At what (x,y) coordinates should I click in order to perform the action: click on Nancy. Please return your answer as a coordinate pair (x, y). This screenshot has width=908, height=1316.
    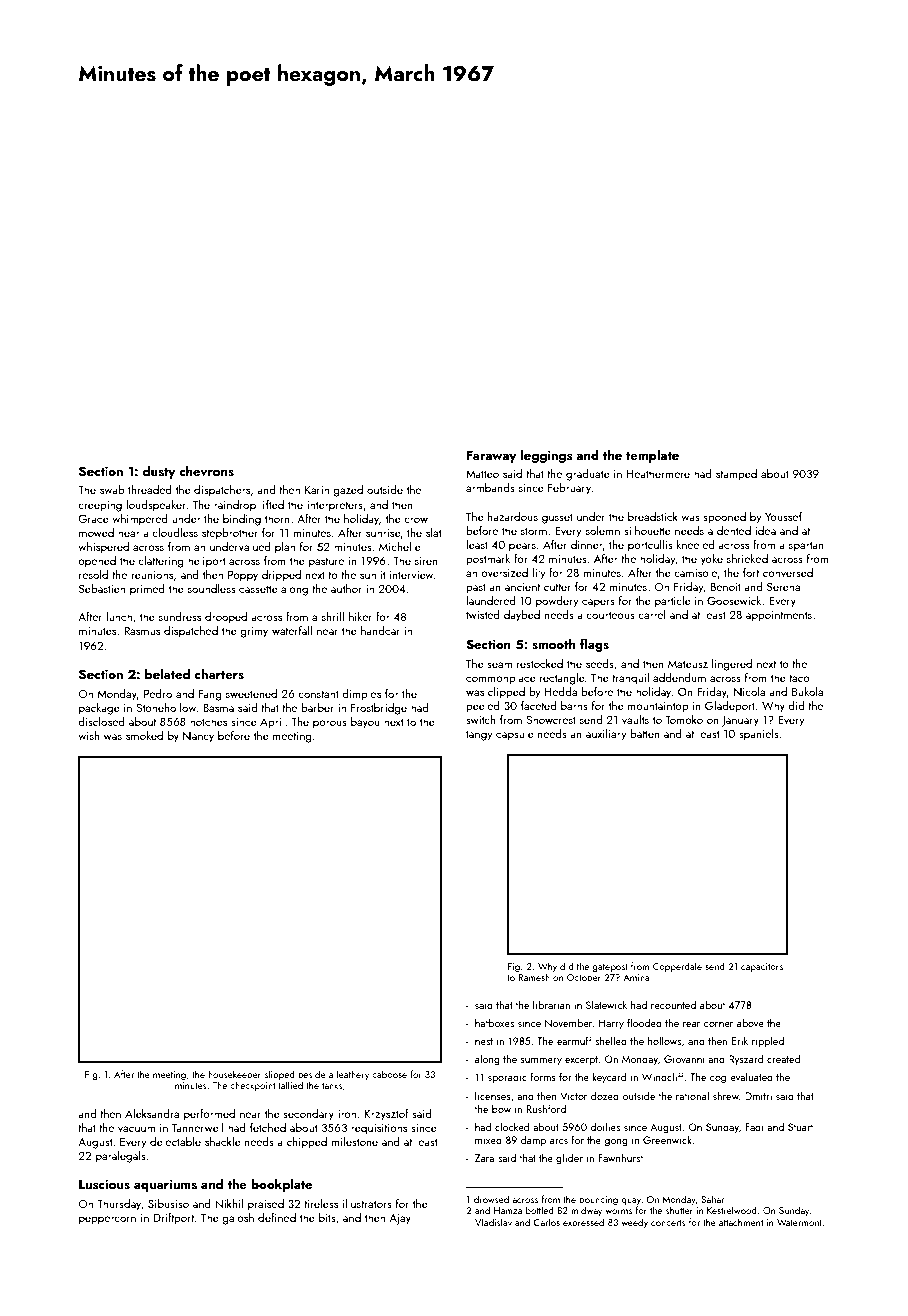
    Looking at the image, I should click on (198, 737).
